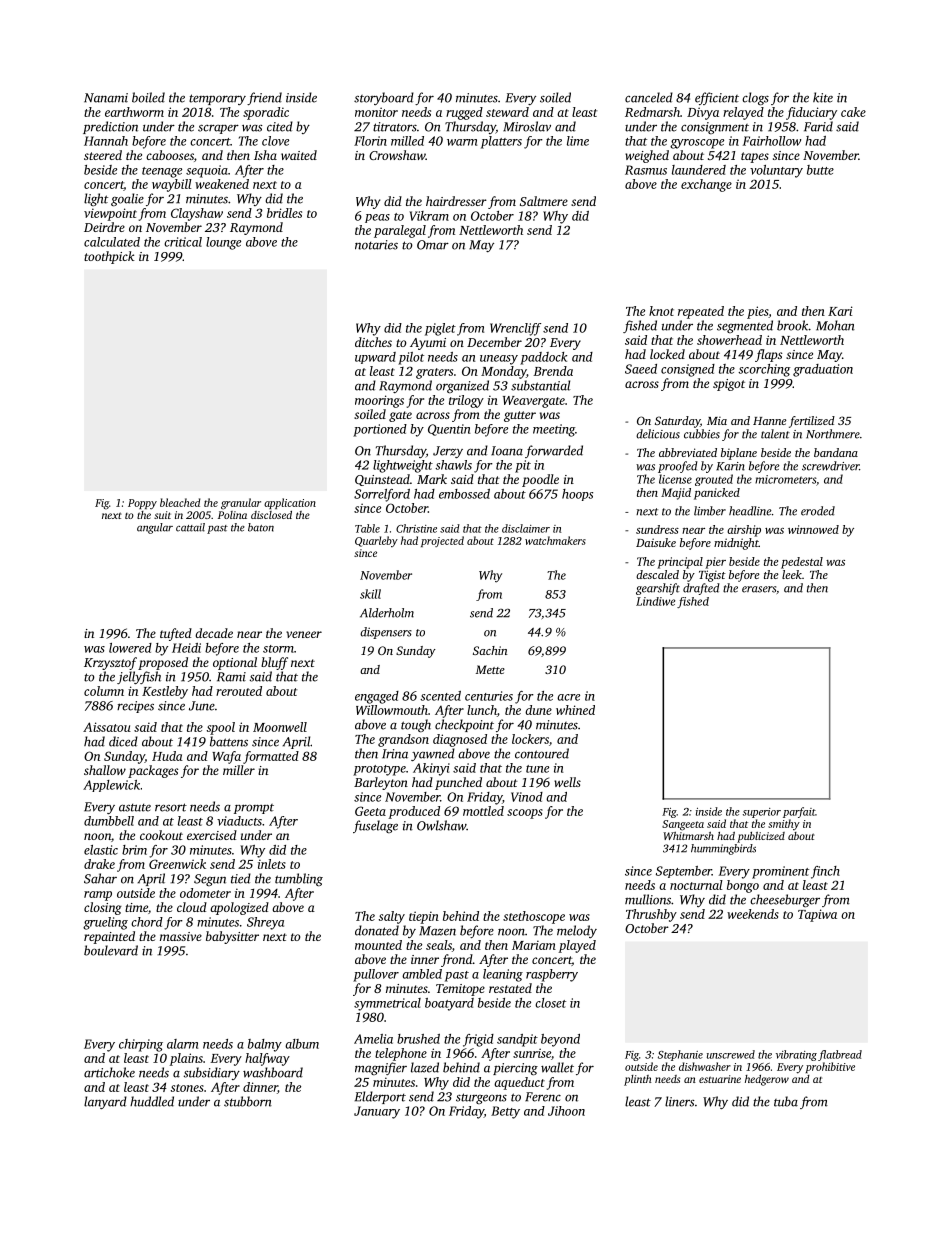 This screenshot has width=952, height=1233. I want to click on engaged, so click(377, 697).
